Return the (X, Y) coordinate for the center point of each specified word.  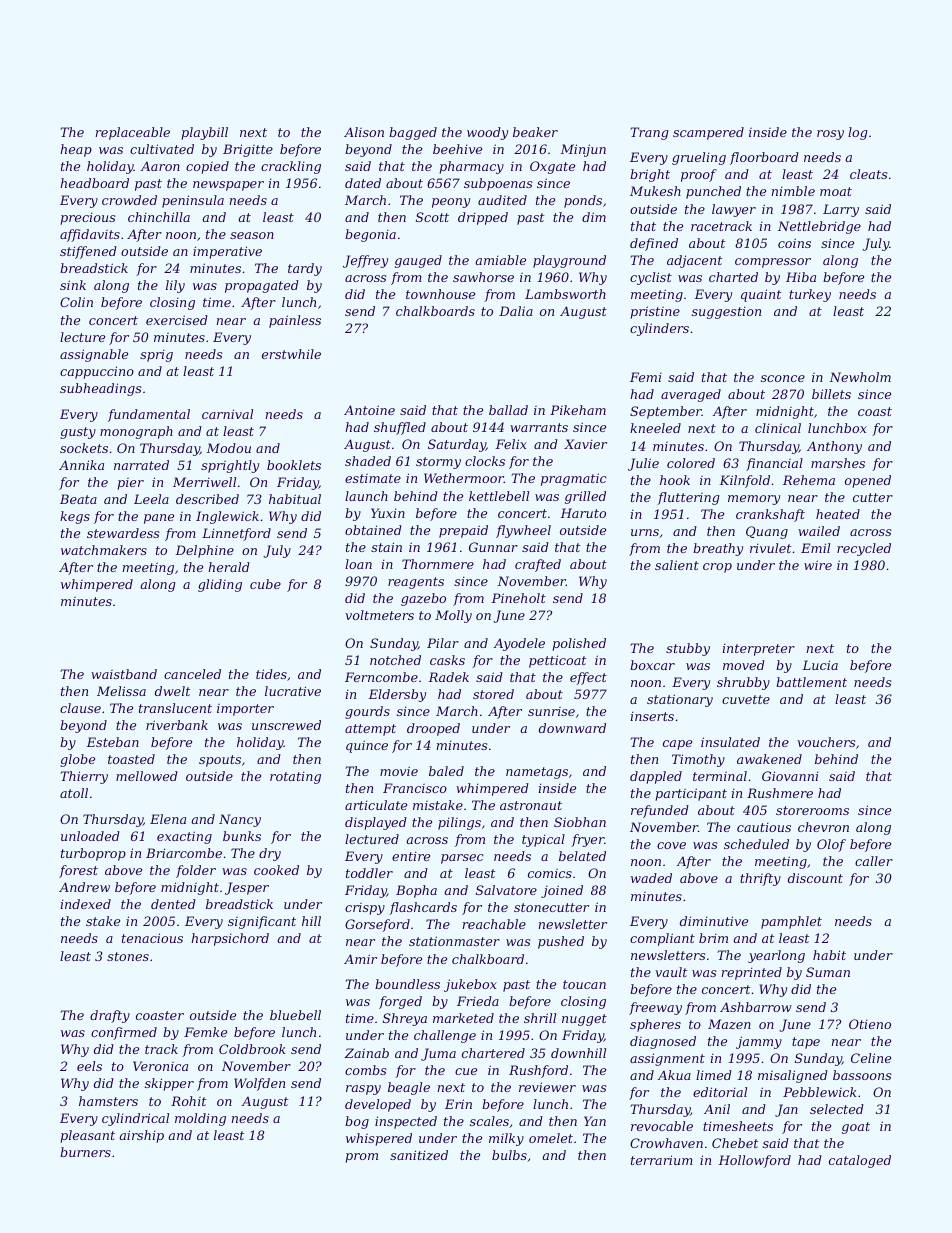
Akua (674, 1075)
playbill (204, 133)
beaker (535, 132)
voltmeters (379, 615)
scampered (708, 133)
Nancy (240, 820)
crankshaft (770, 515)
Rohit (189, 1101)
